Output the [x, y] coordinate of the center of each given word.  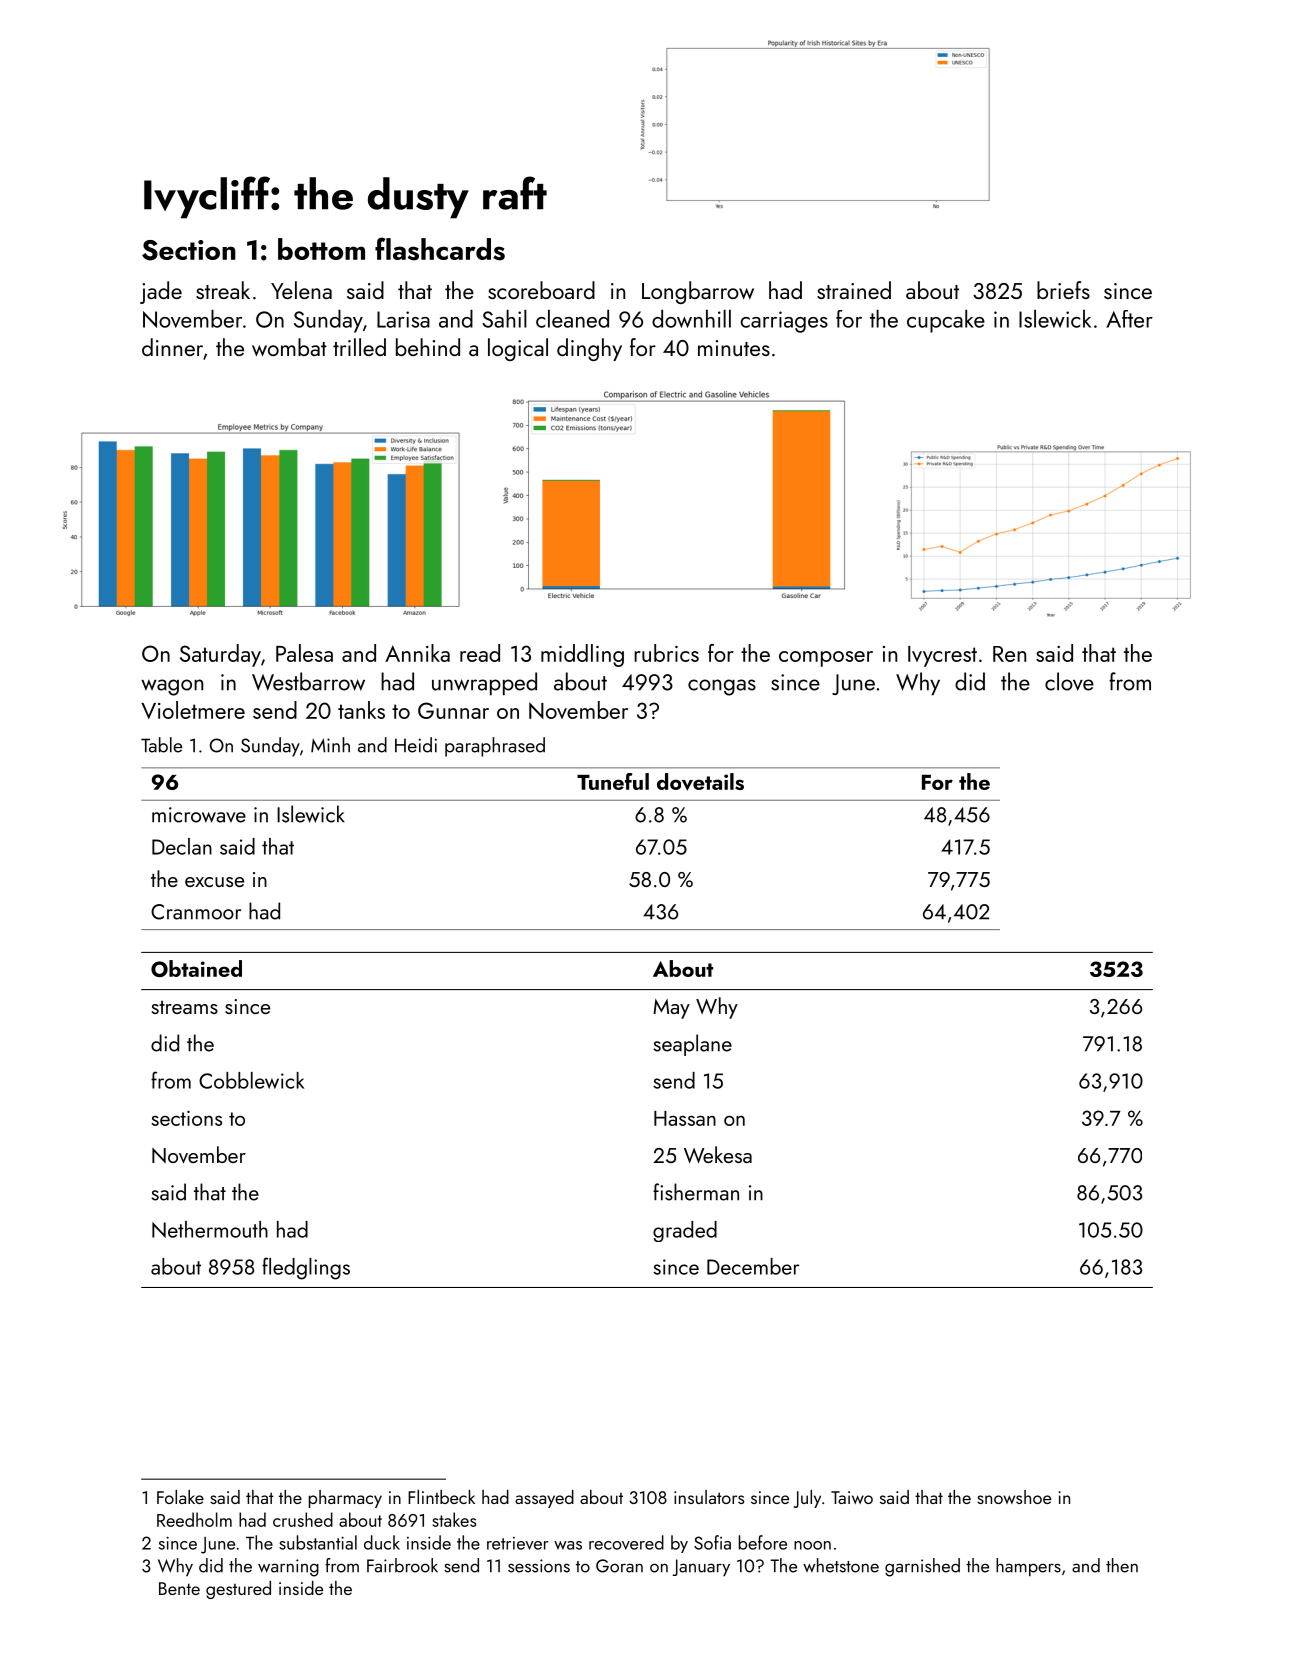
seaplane [692, 1045]
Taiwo [852, 1497]
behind [428, 347]
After [1129, 319]
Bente [179, 1588]
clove [1069, 681]
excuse [214, 882]
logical [518, 349]
